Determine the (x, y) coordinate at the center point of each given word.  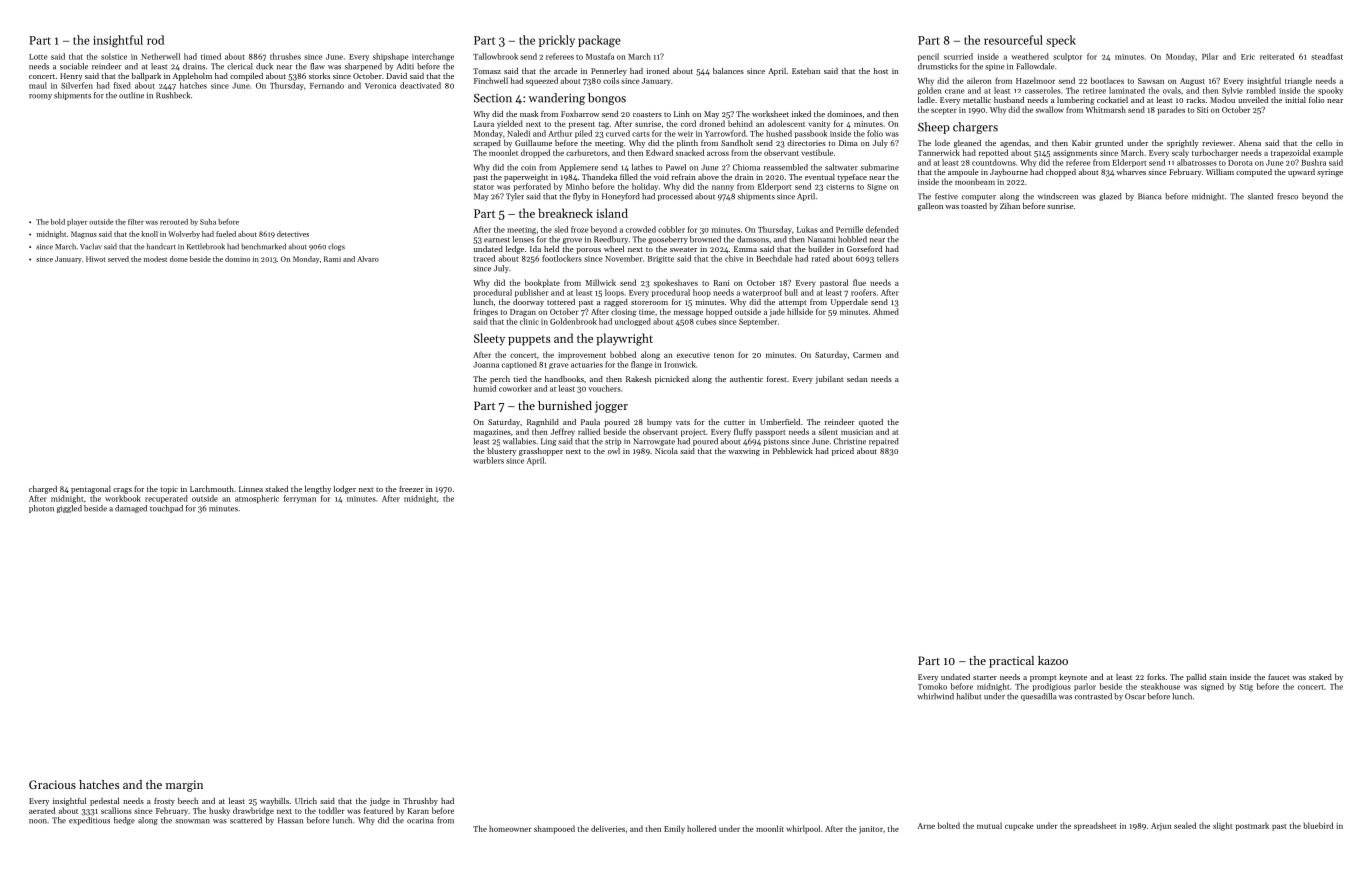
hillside (800, 311)
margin (184, 786)
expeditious (89, 821)
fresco (1287, 196)
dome (179, 259)
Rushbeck (173, 95)
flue (859, 282)
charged (43, 490)
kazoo (1053, 660)
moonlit (770, 828)
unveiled (1253, 100)
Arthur (560, 133)
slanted (1260, 196)
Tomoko (932, 686)
